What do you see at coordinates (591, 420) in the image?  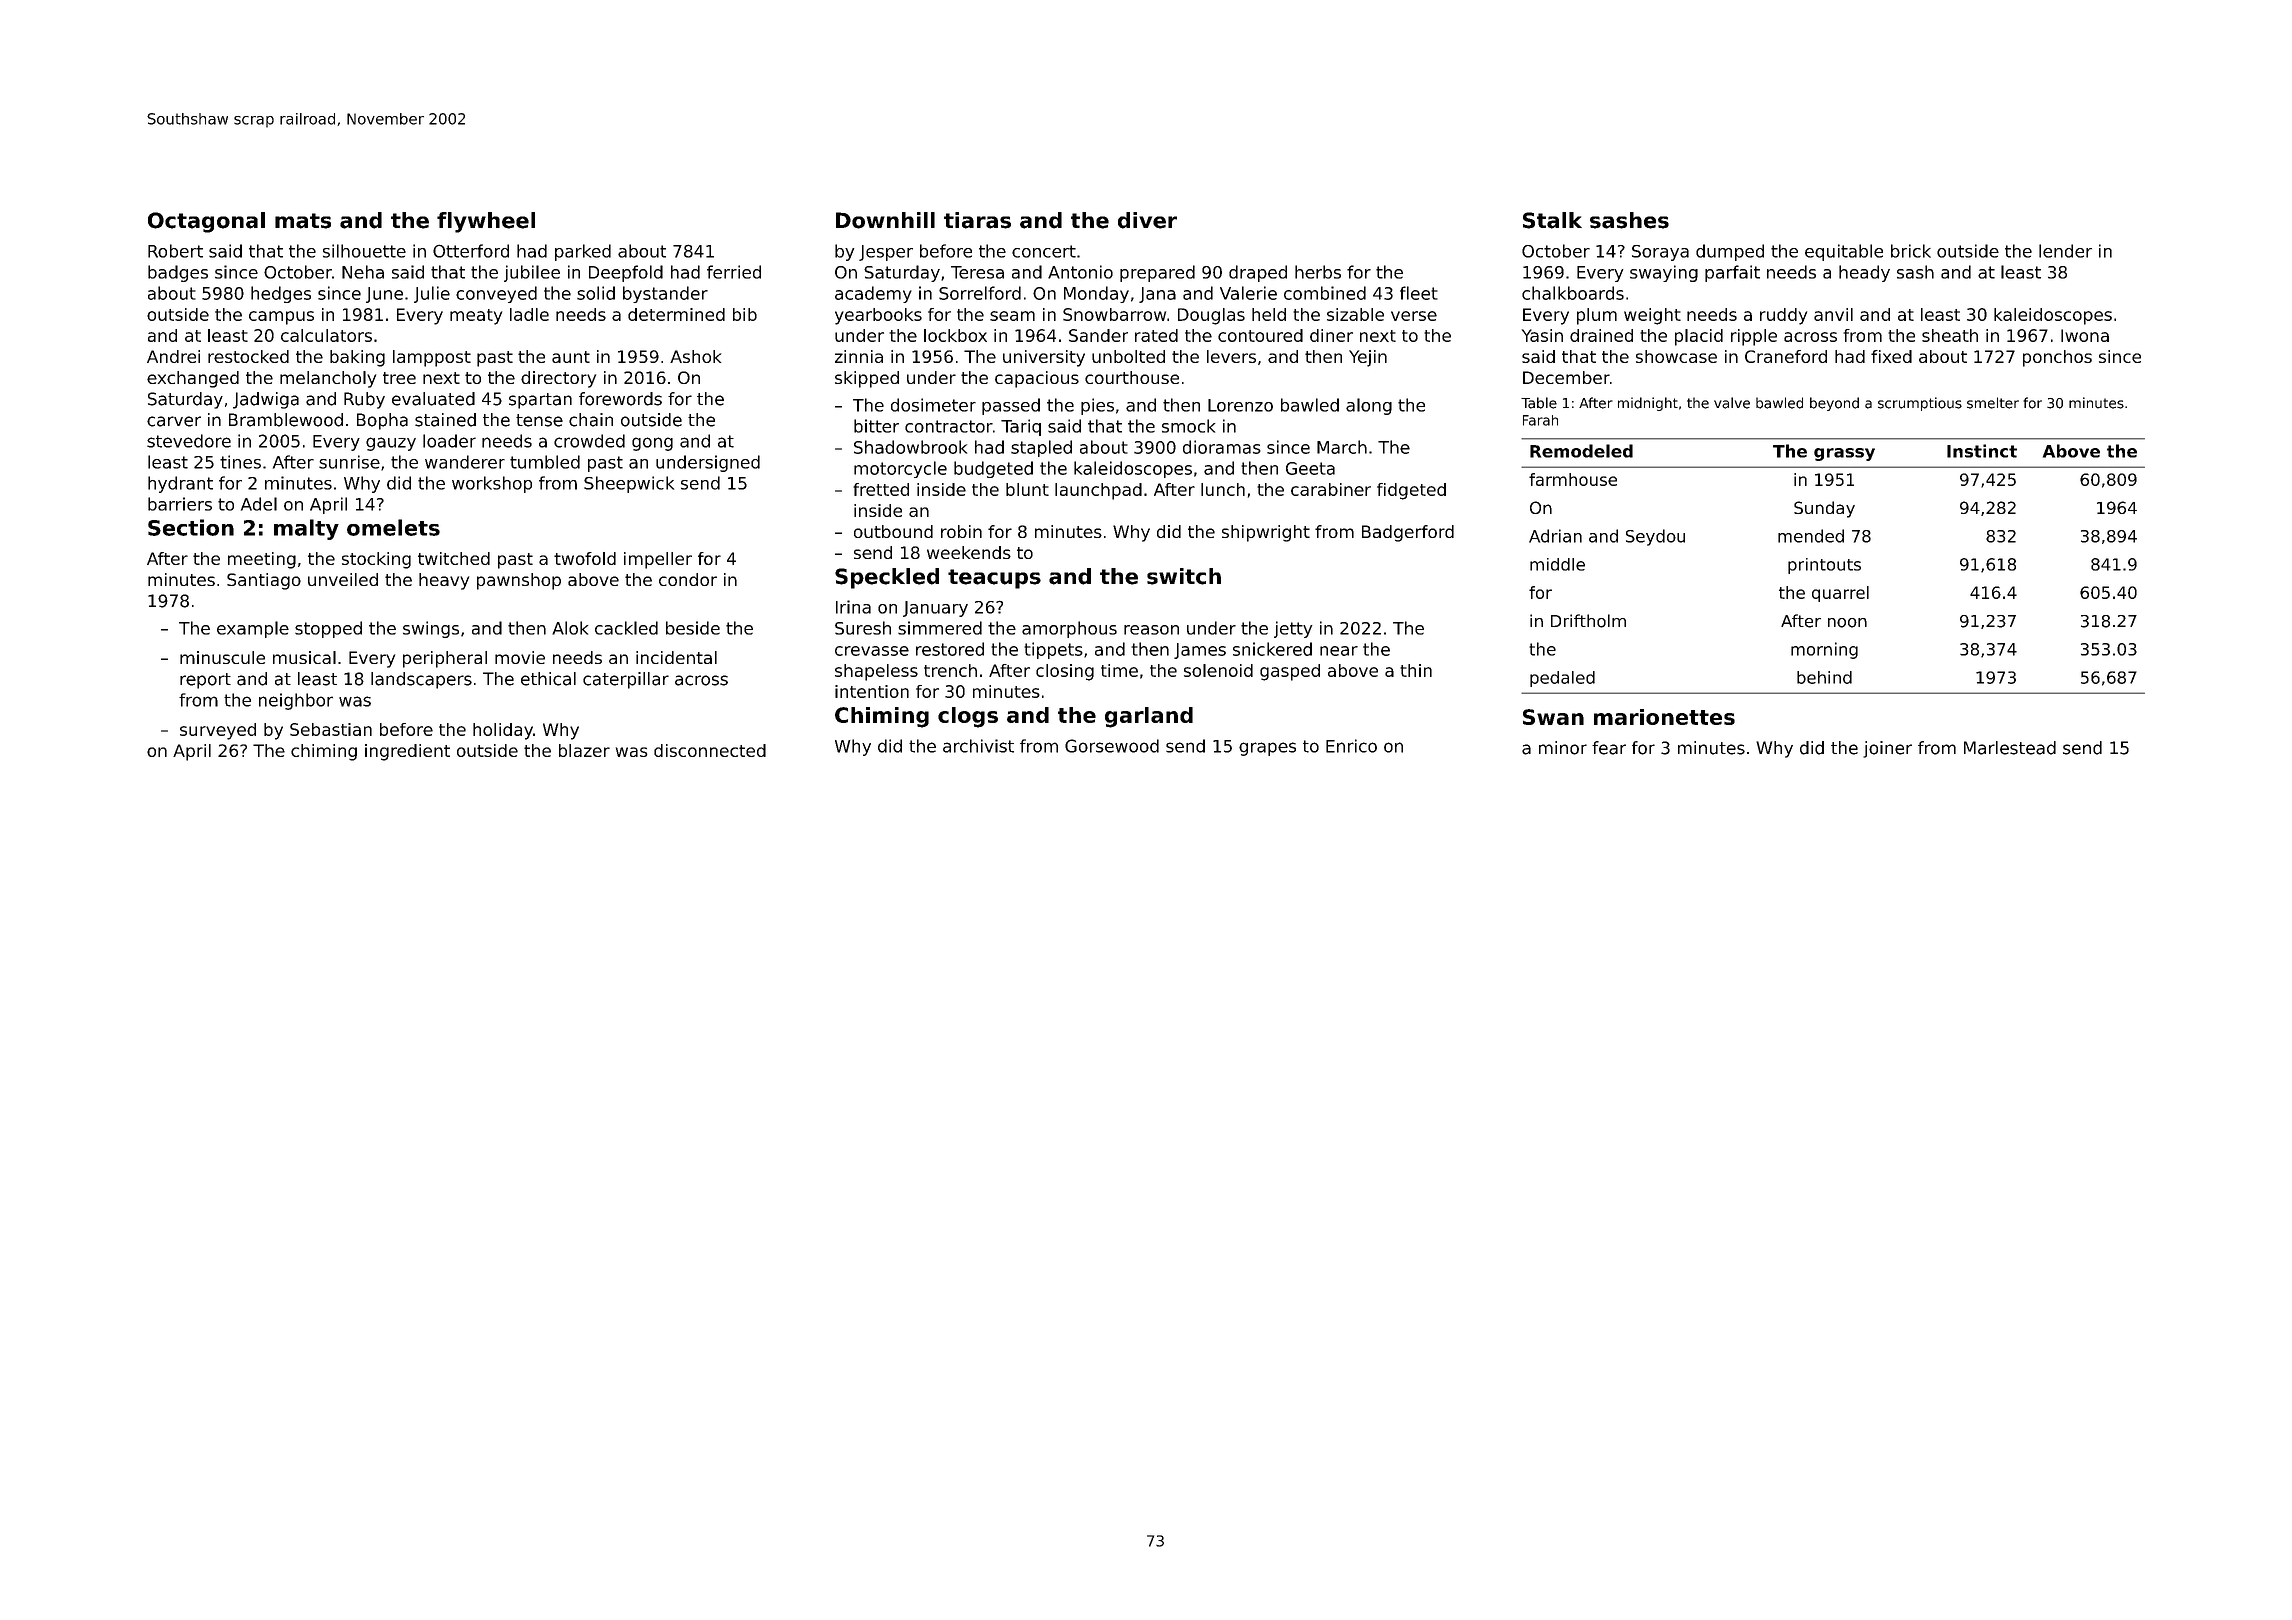 I see `chain` at bounding box center [591, 420].
